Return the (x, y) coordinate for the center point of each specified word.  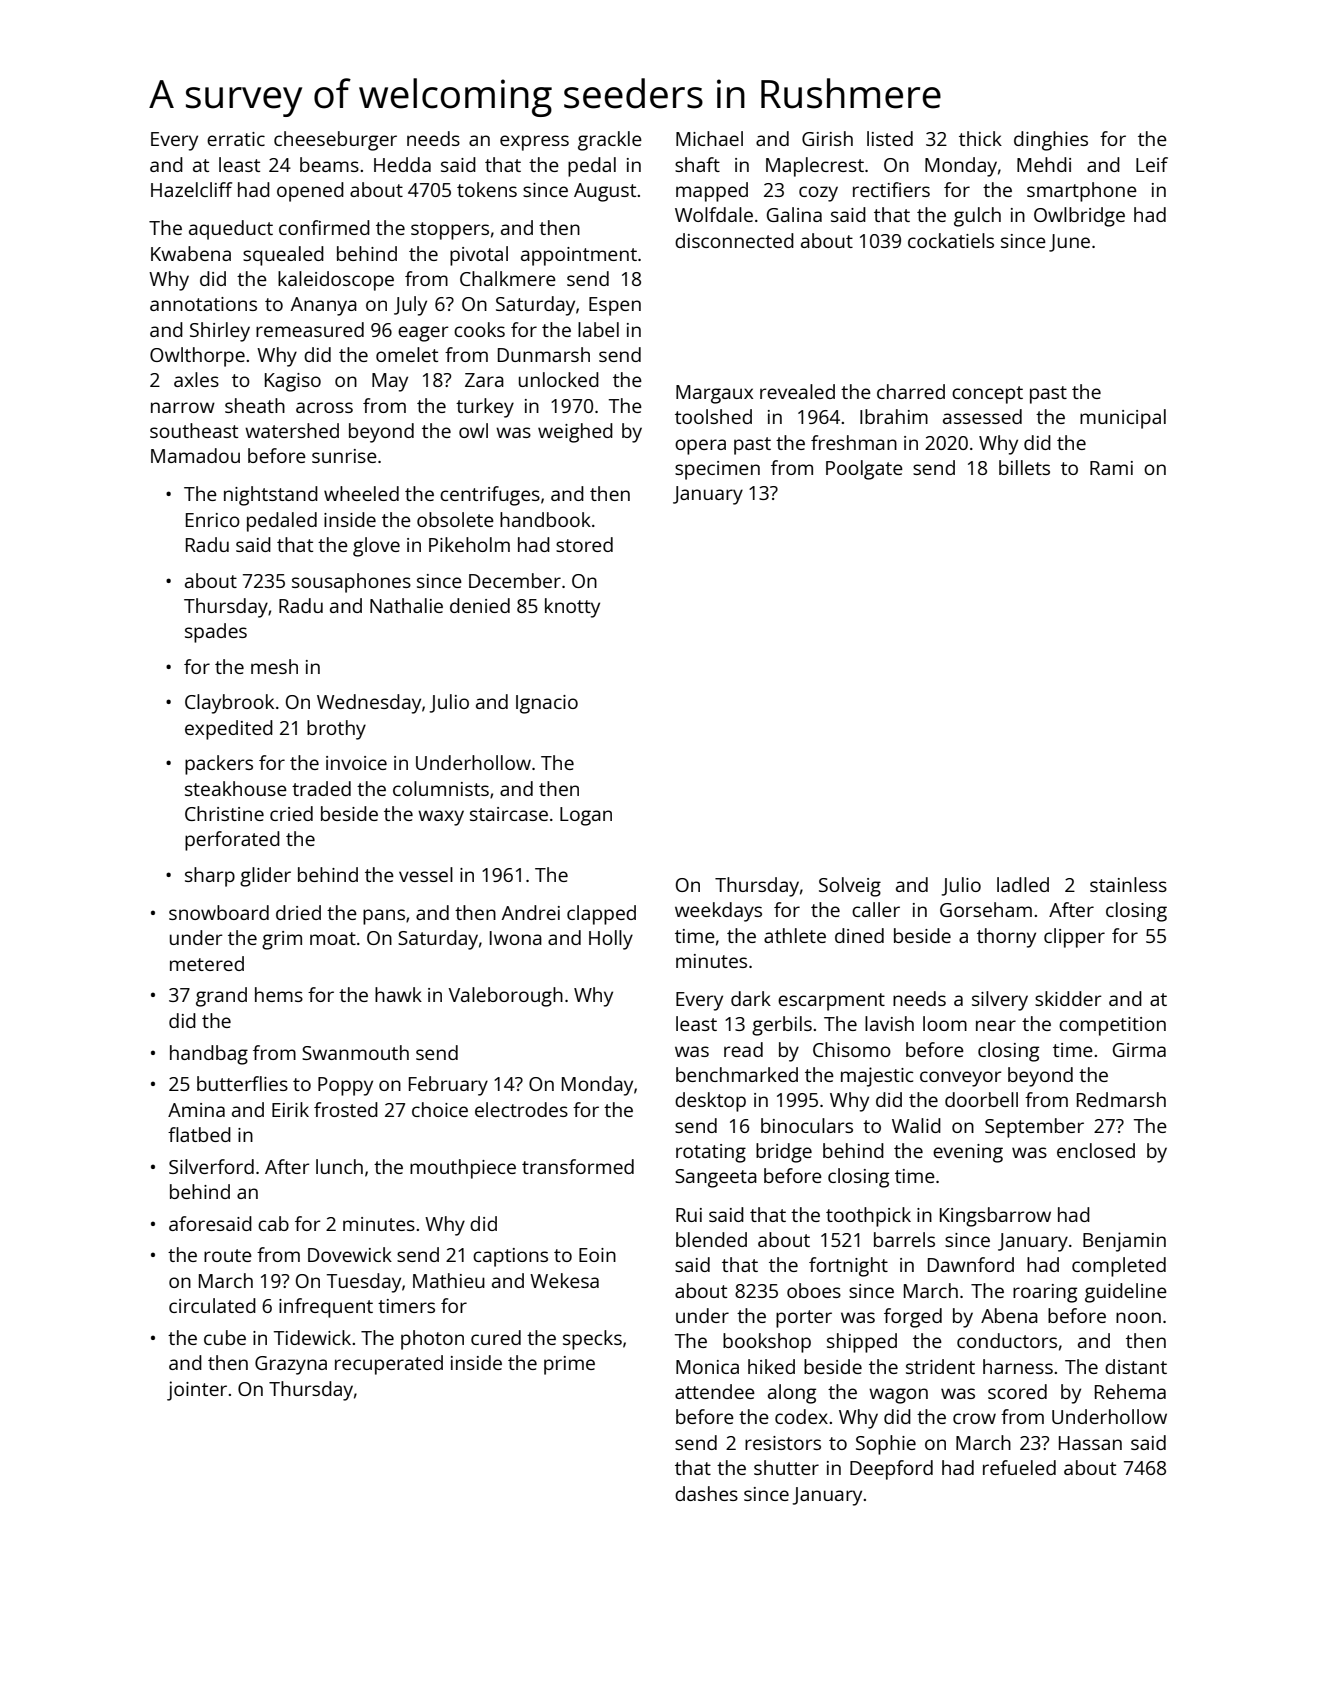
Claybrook (229, 704)
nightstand (271, 496)
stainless (1128, 884)
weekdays (718, 912)
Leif (1152, 164)
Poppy (345, 1086)
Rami (1111, 468)
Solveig (850, 887)
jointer (197, 1391)
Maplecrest (815, 167)
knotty (572, 608)
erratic (236, 139)
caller (876, 909)
